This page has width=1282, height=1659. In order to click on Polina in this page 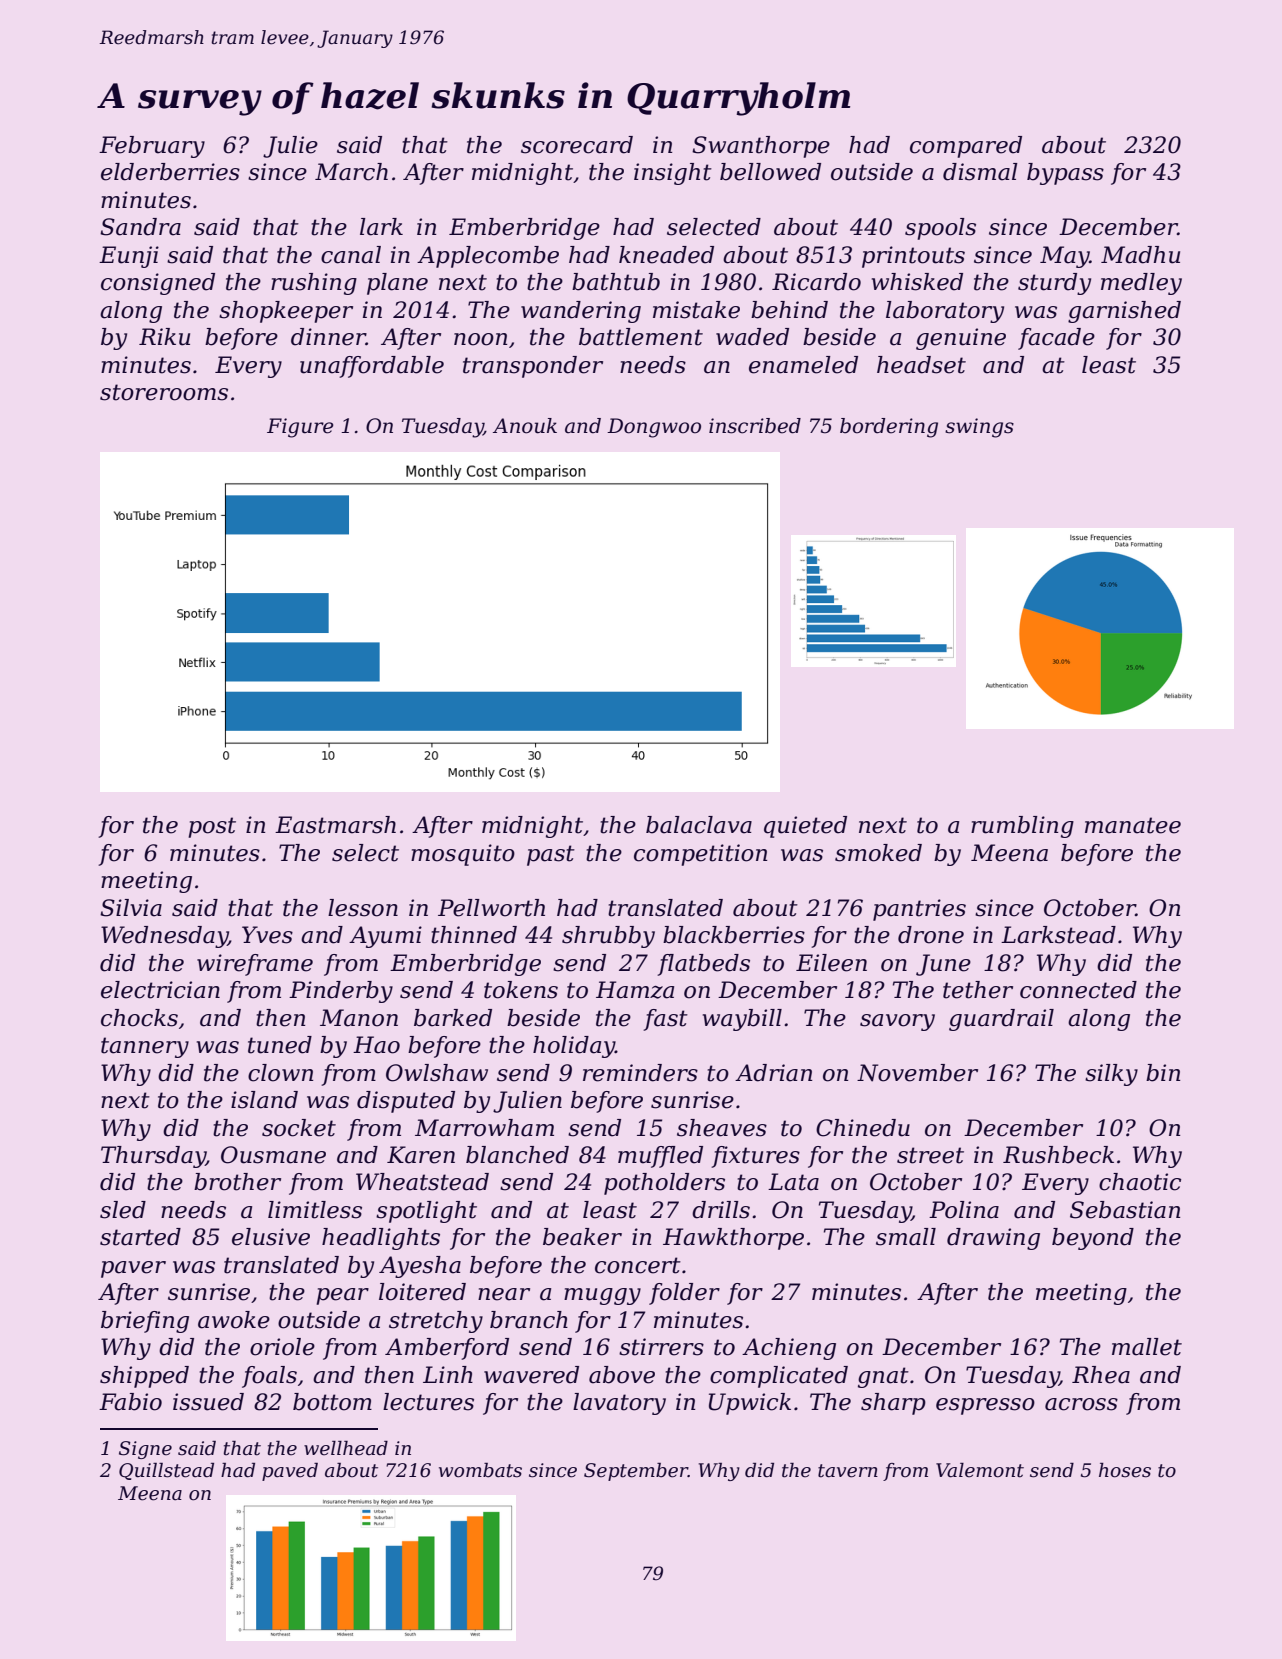, I will do `click(964, 1210)`.
